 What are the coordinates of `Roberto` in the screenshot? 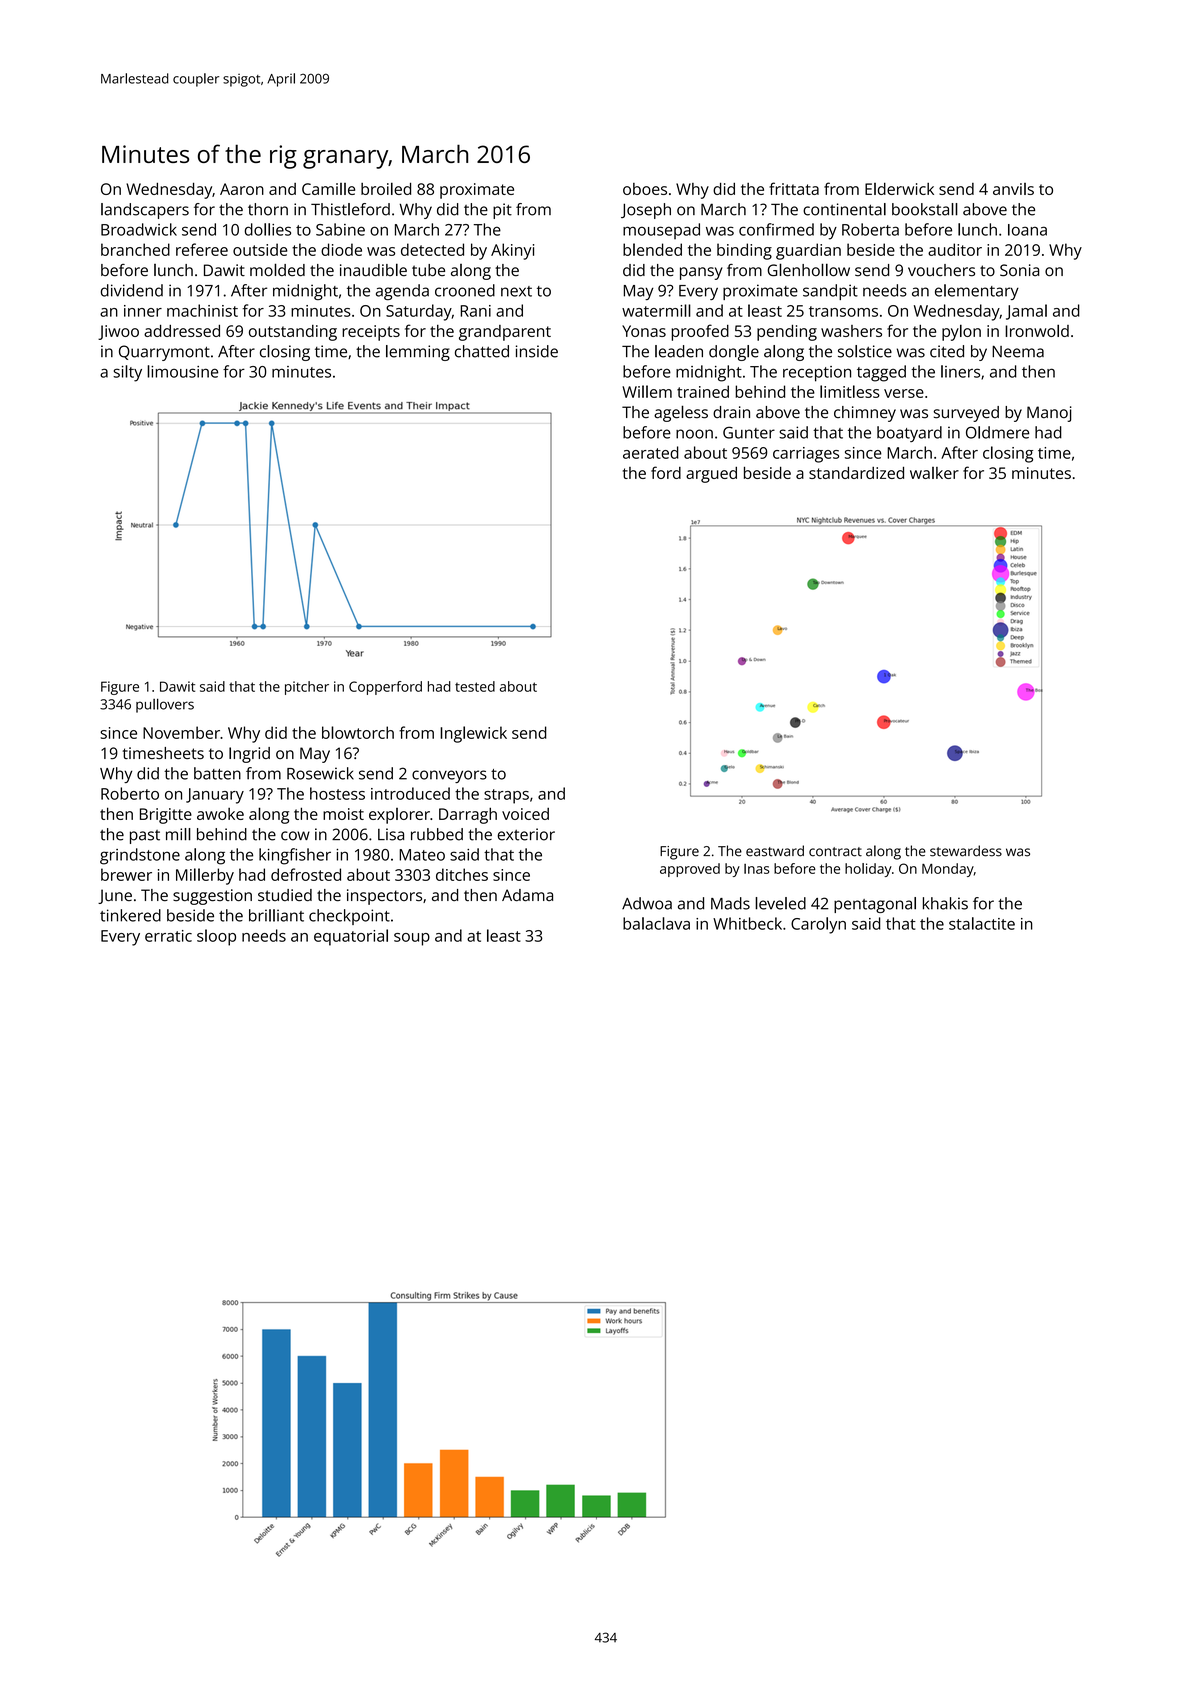 It's located at (130, 793).
